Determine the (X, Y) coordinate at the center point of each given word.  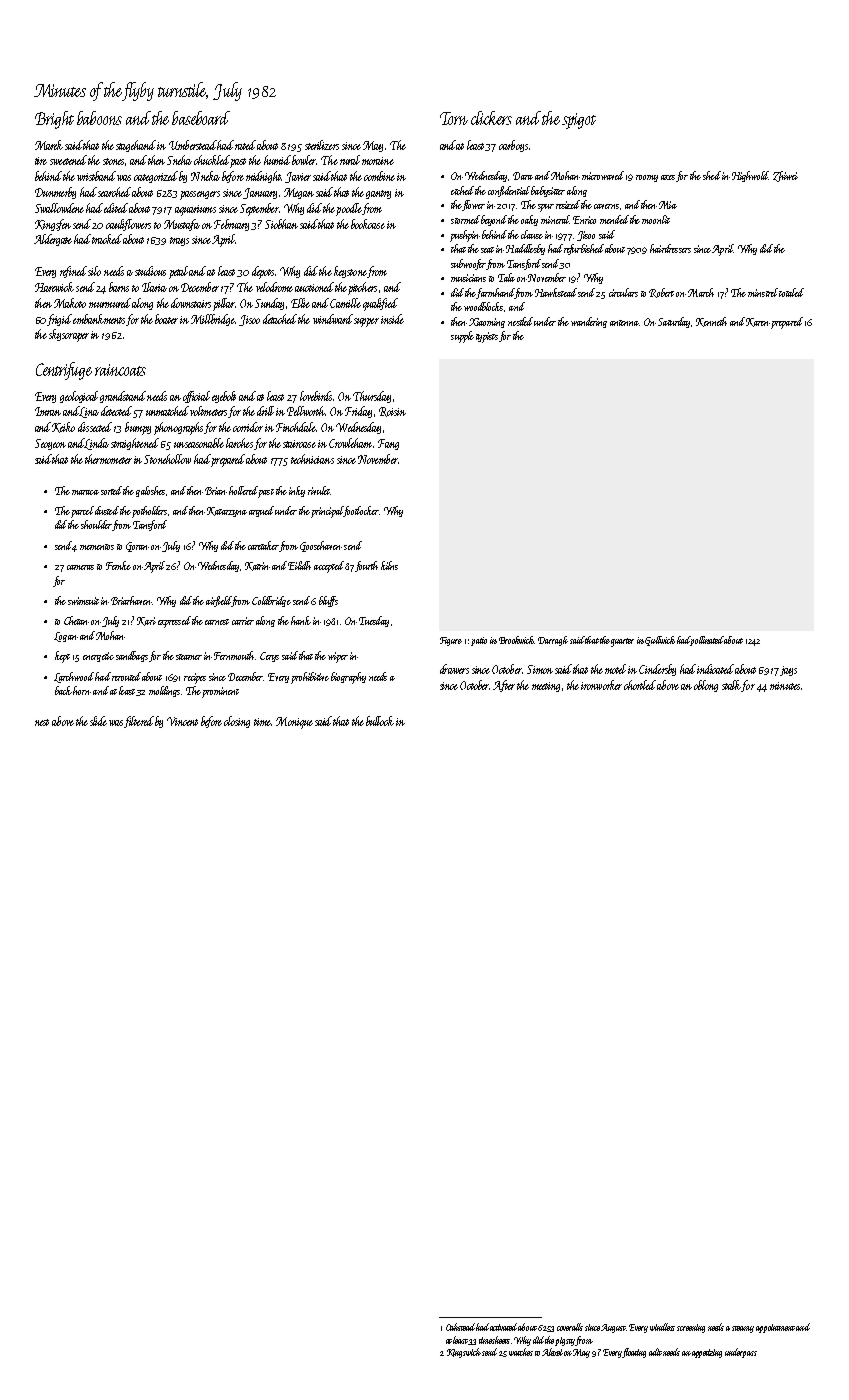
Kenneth (711, 322)
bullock (380, 721)
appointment (775, 1328)
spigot (579, 121)
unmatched (167, 411)
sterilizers (322, 145)
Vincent (182, 721)
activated (504, 1327)
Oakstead (460, 1327)
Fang (388, 444)
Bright (54, 120)
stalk (732, 686)
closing (237, 722)
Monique (294, 723)
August (613, 1328)
